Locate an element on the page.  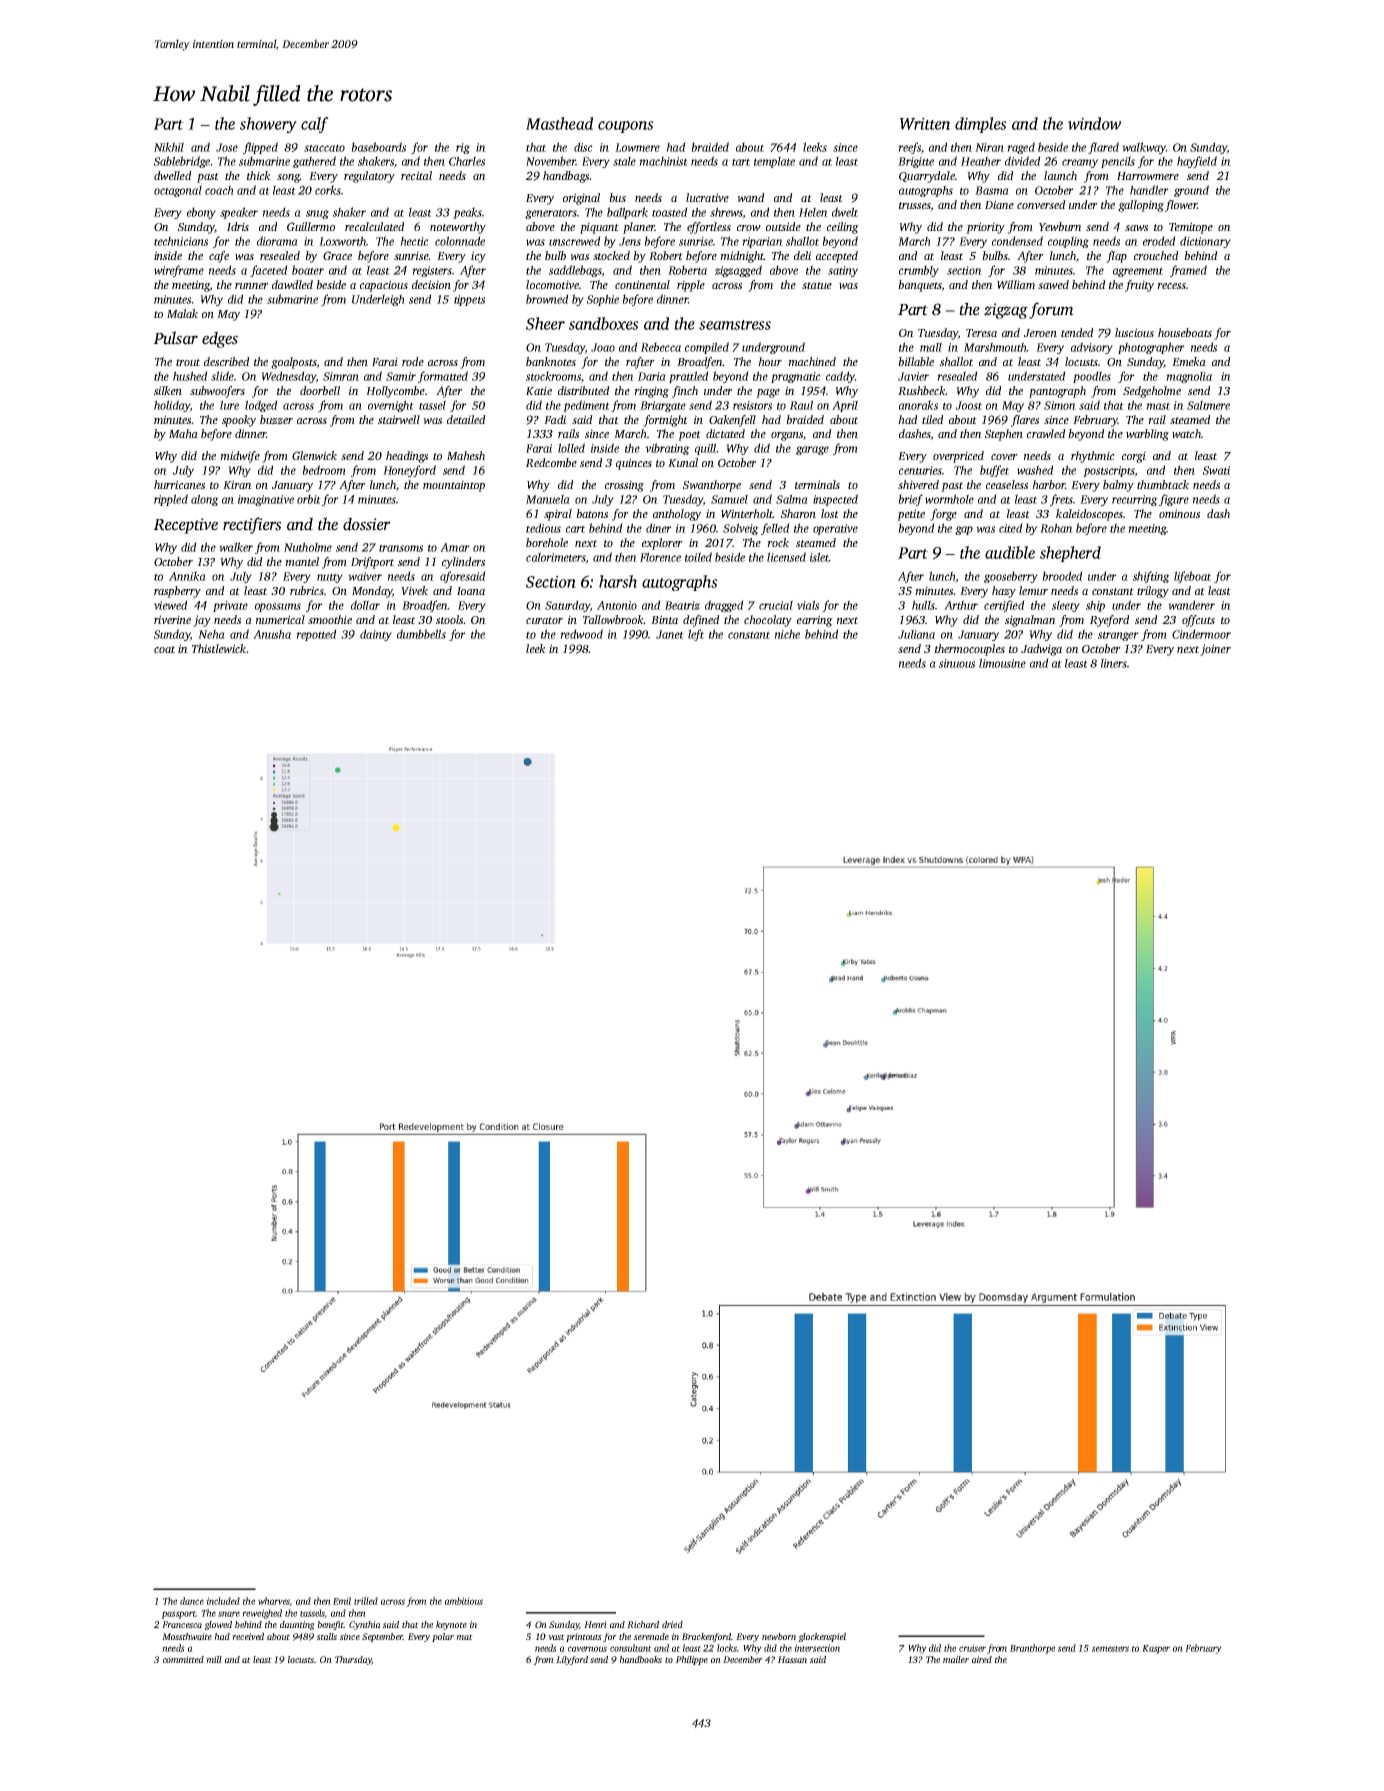
trilled is located at coordinates (366, 1601).
